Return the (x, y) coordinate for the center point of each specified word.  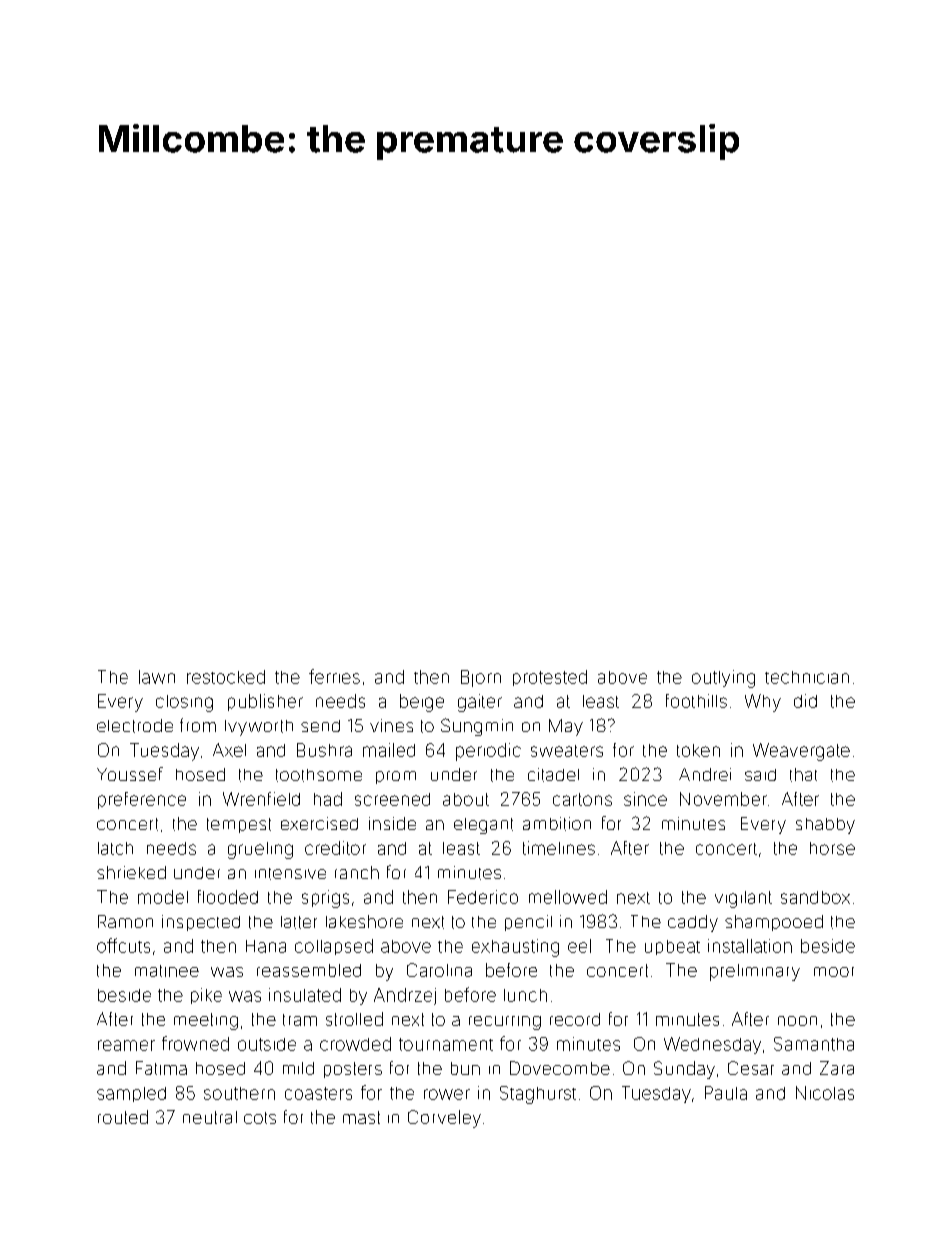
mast (361, 1117)
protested (550, 678)
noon (797, 1021)
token (698, 750)
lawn (157, 677)
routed (123, 1117)
